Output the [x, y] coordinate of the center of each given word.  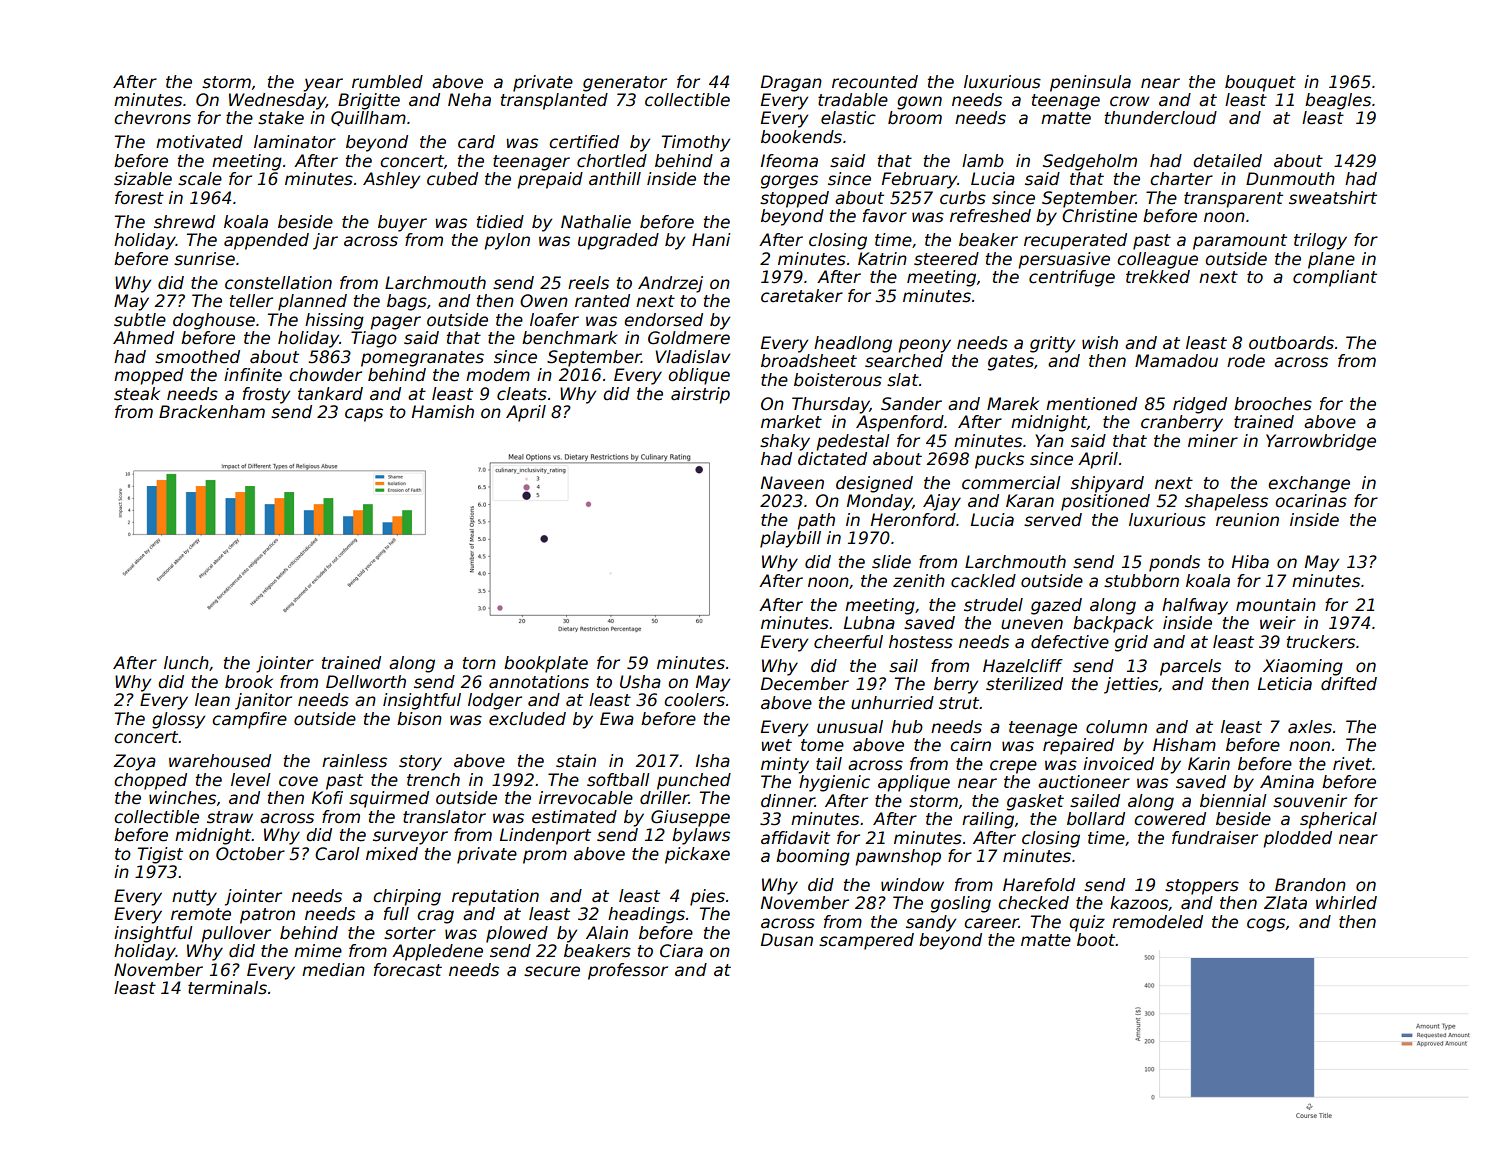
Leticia [1285, 684]
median [333, 970]
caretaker [802, 296]
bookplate [546, 664]
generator [625, 84]
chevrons [152, 118]
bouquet [1260, 83]
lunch [186, 663]
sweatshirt [1333, 198]
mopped [149, 376]
